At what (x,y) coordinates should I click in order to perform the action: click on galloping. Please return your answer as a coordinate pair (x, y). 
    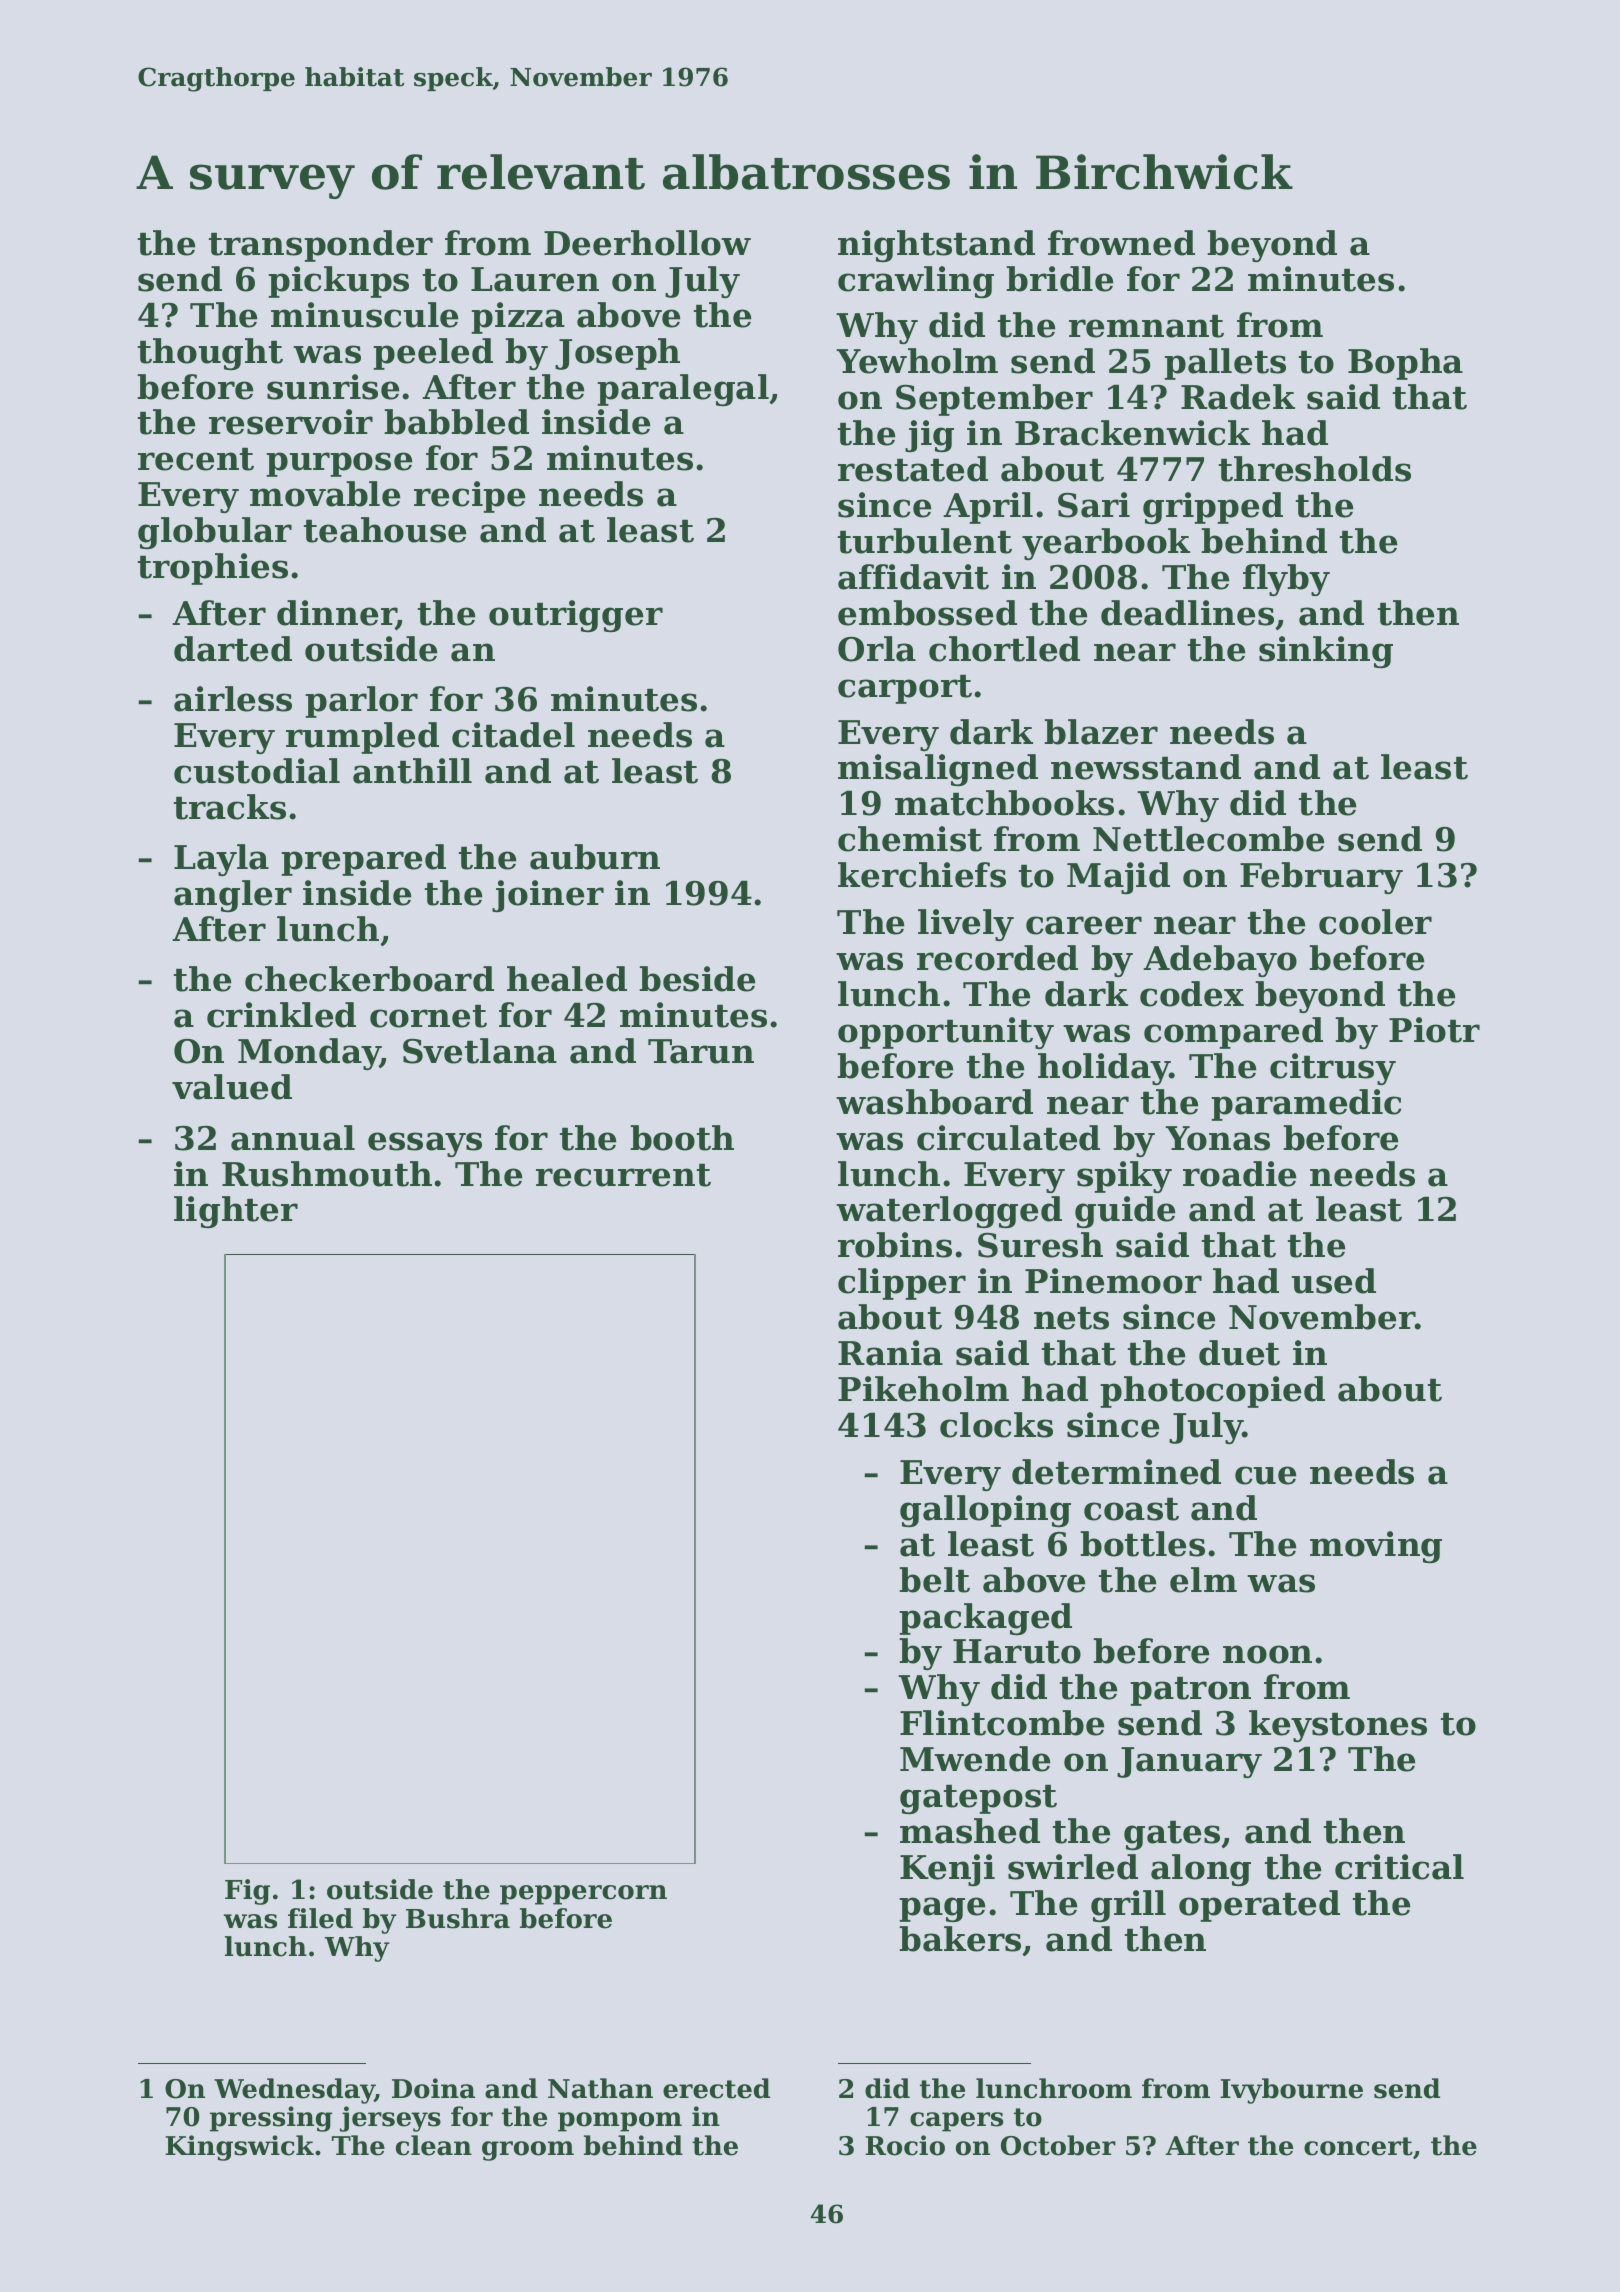
    Looking at the image, I should click on (985, 1511).
